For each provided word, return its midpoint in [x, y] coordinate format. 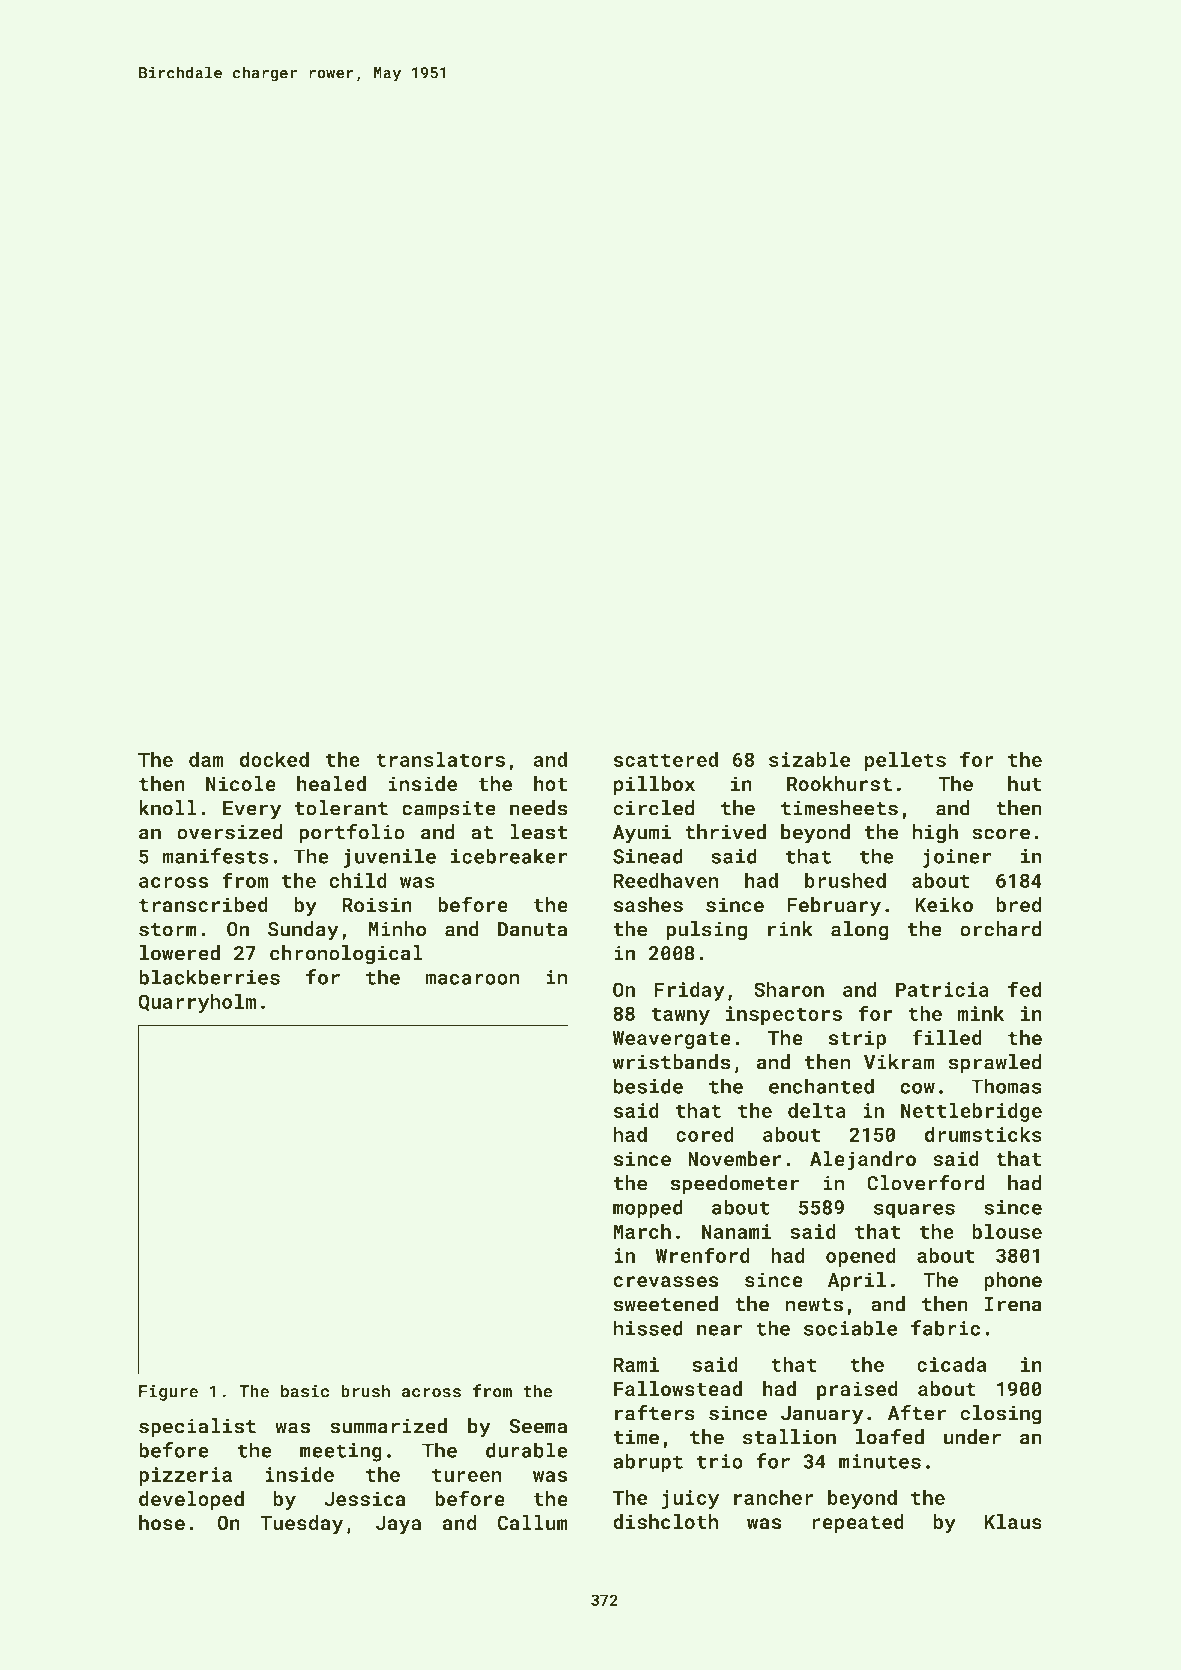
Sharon [789, 989]
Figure [168, 1393]
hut [1025, 784]
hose [162, 1523]
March [642, 1231]
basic [305, 1391]
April [857, 1281]
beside [648, 1086]
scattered [666, 759]
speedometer [735, 1185]
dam [206, 759]
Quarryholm [197, 1003]
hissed [648, 1328]
